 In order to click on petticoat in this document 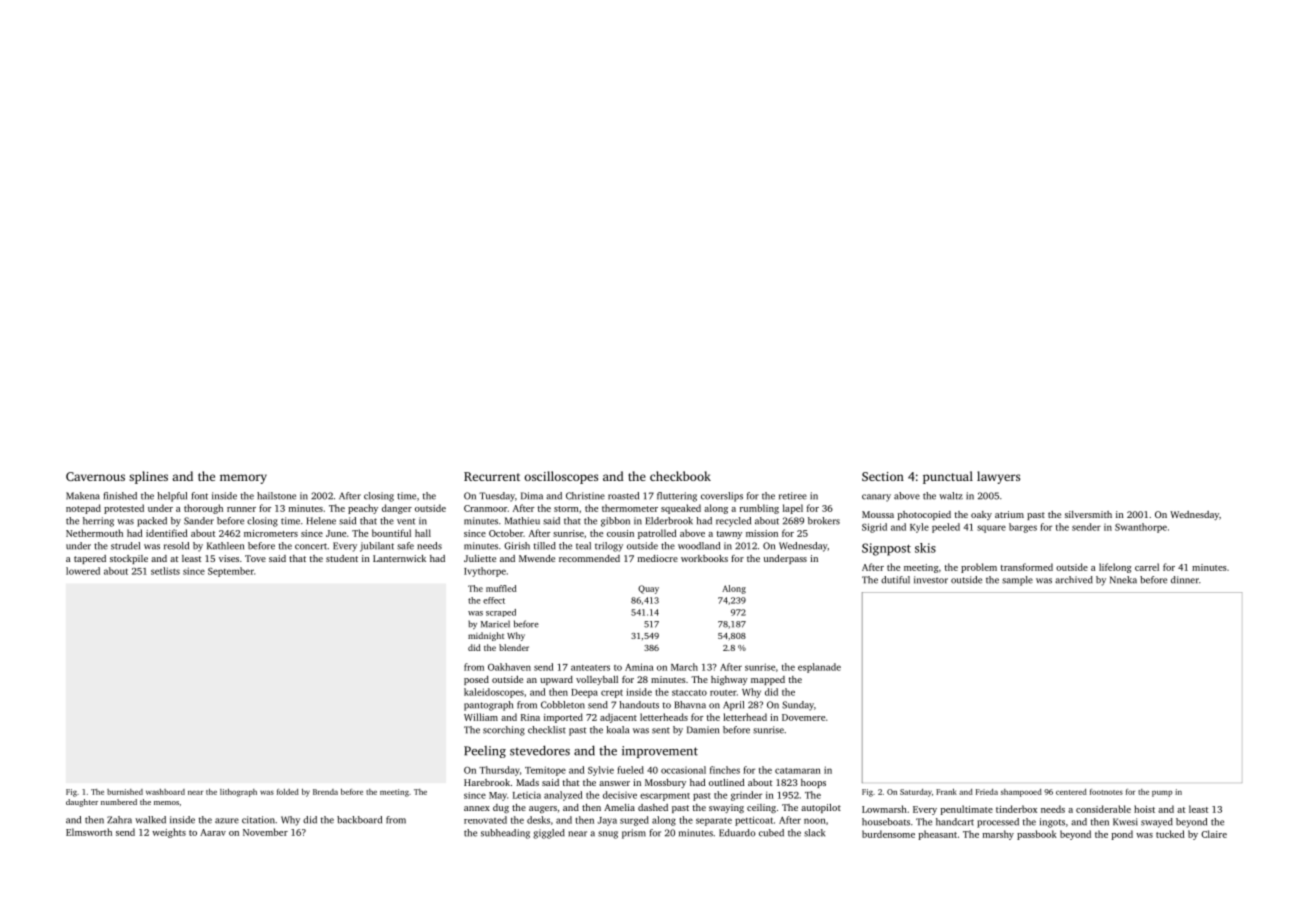, I will do `click(754, 821)`.
